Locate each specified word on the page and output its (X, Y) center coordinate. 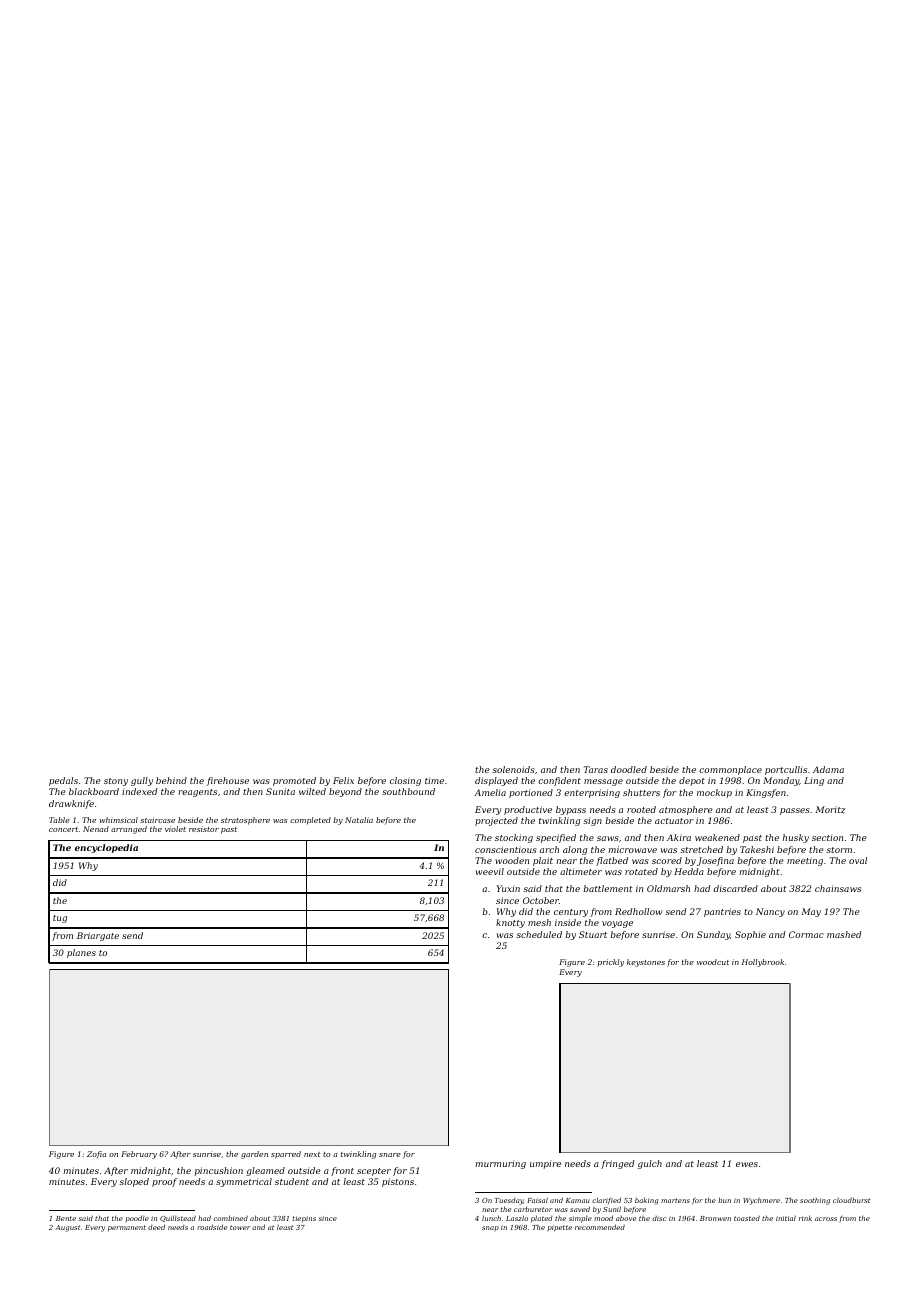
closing (405, 781)
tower (240, 1227)
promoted (294, 781)
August (67, 1228)
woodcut (713, 962)
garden (254, 1155)
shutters (641, 792)
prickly (611, 963)
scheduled (539, 934)
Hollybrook (763, 963)
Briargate (98, 936)
